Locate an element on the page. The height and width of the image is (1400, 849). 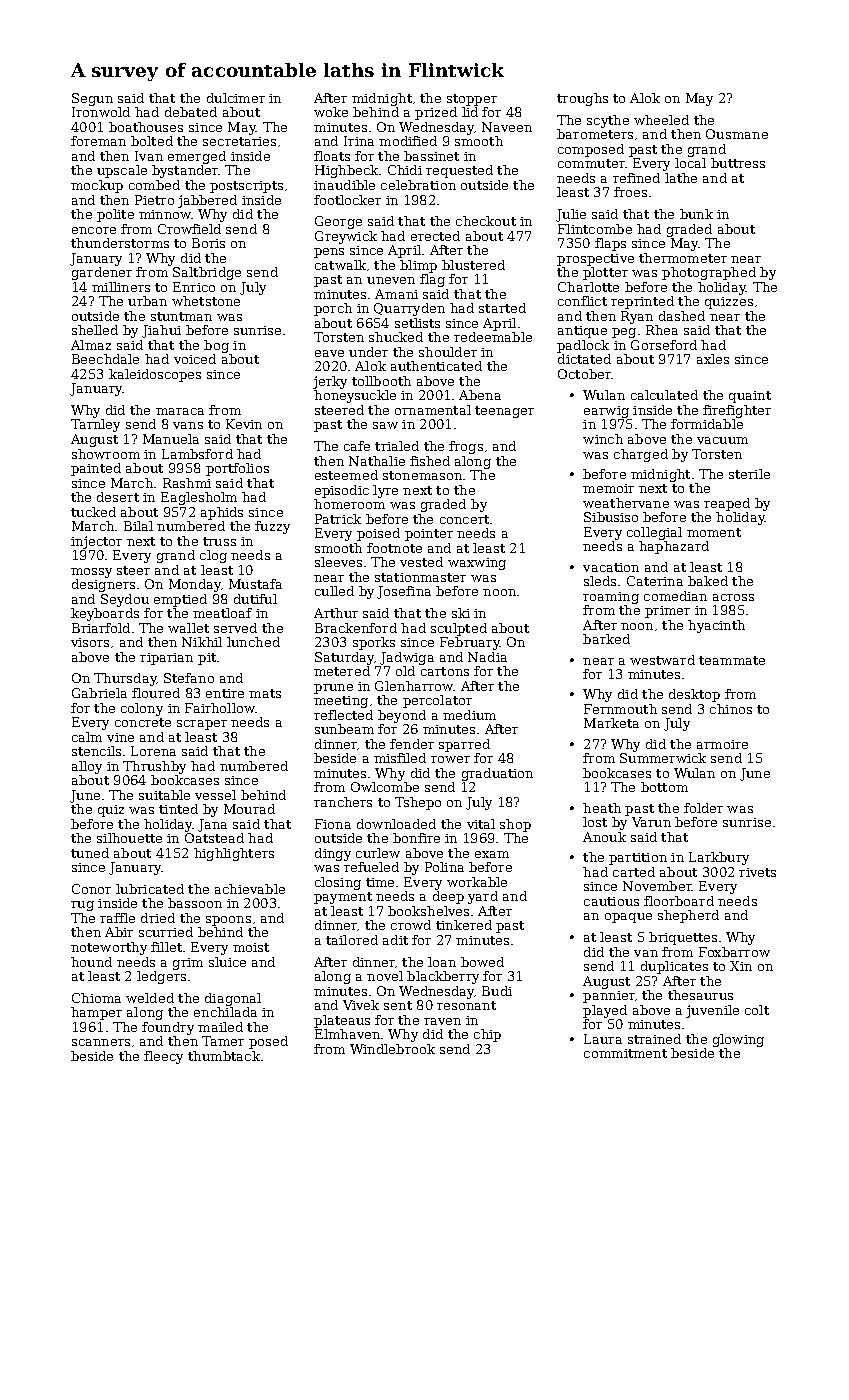
glowing is located at coordinates (738, 1040).
